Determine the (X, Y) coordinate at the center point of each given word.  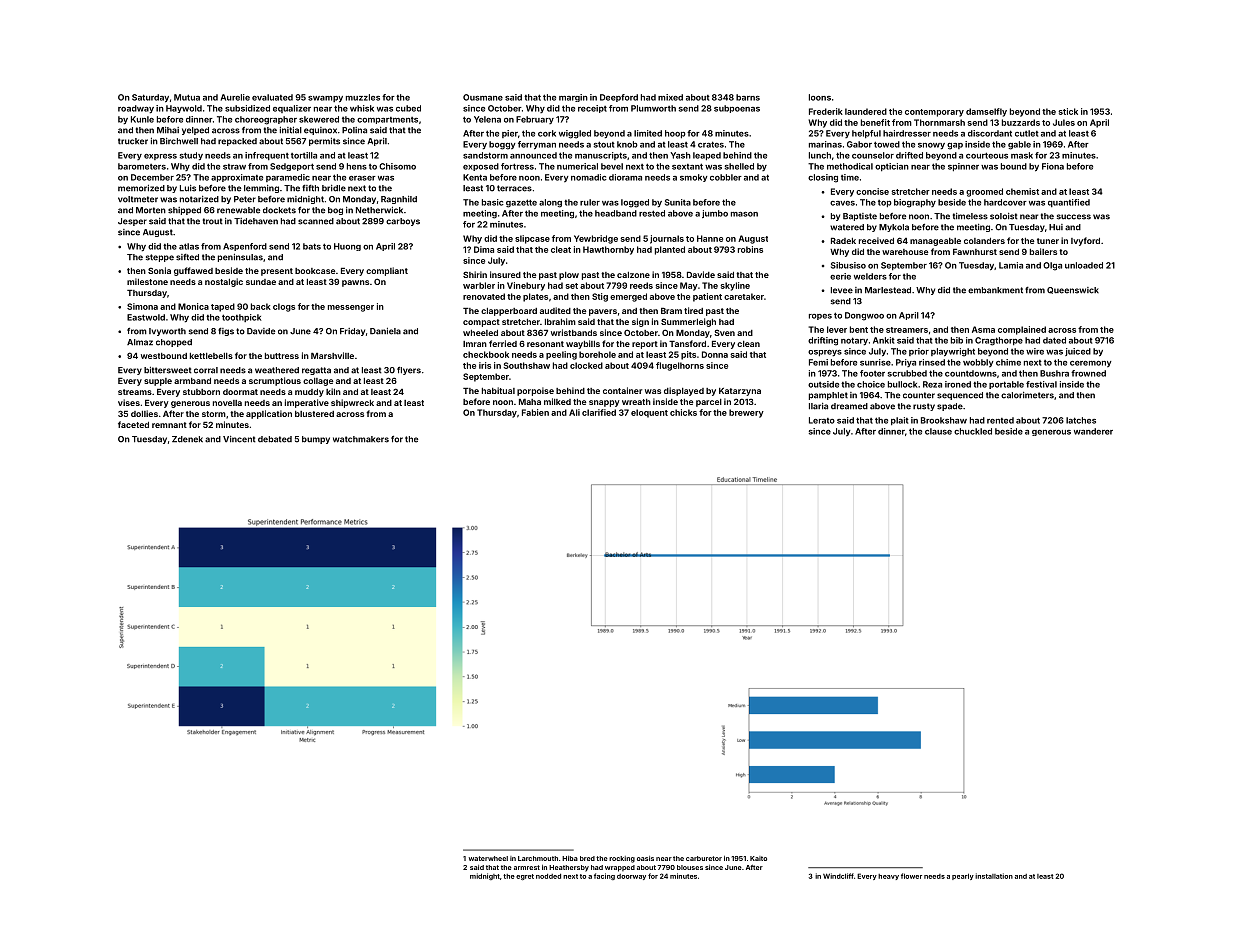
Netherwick (379, 210)
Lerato (822, 420)
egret (525, 877)
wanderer (1093, 431)
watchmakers (361, 439)
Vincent (239, 439)
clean (748, 344)
